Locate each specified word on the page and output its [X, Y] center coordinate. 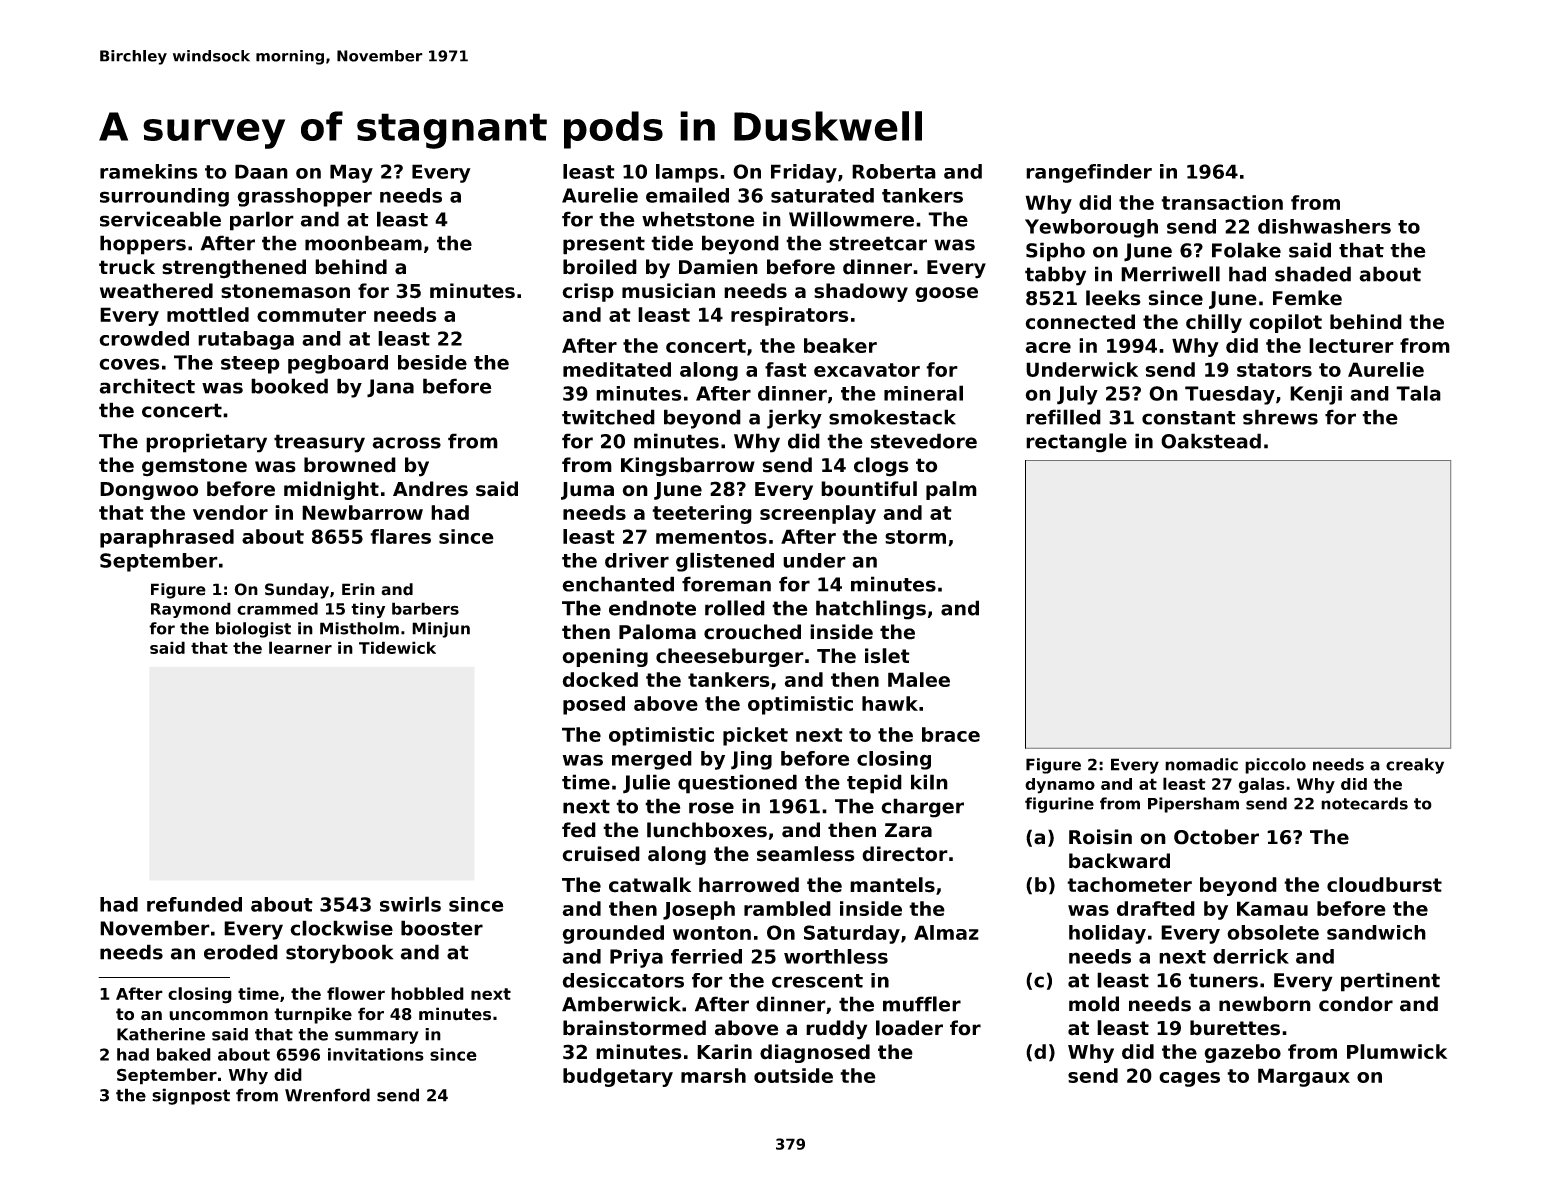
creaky [1415, 766]
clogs [881, 467]
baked [184, 1054]
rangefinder [1089, 173]
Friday [804, 173]
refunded [194, 904]
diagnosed [815, 1053]
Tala [1418, 393]
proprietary [206, 443]
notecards [1364, 803]
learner [300, 647]
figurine [1059, 805]
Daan [261, 171]
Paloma [657, 632]
